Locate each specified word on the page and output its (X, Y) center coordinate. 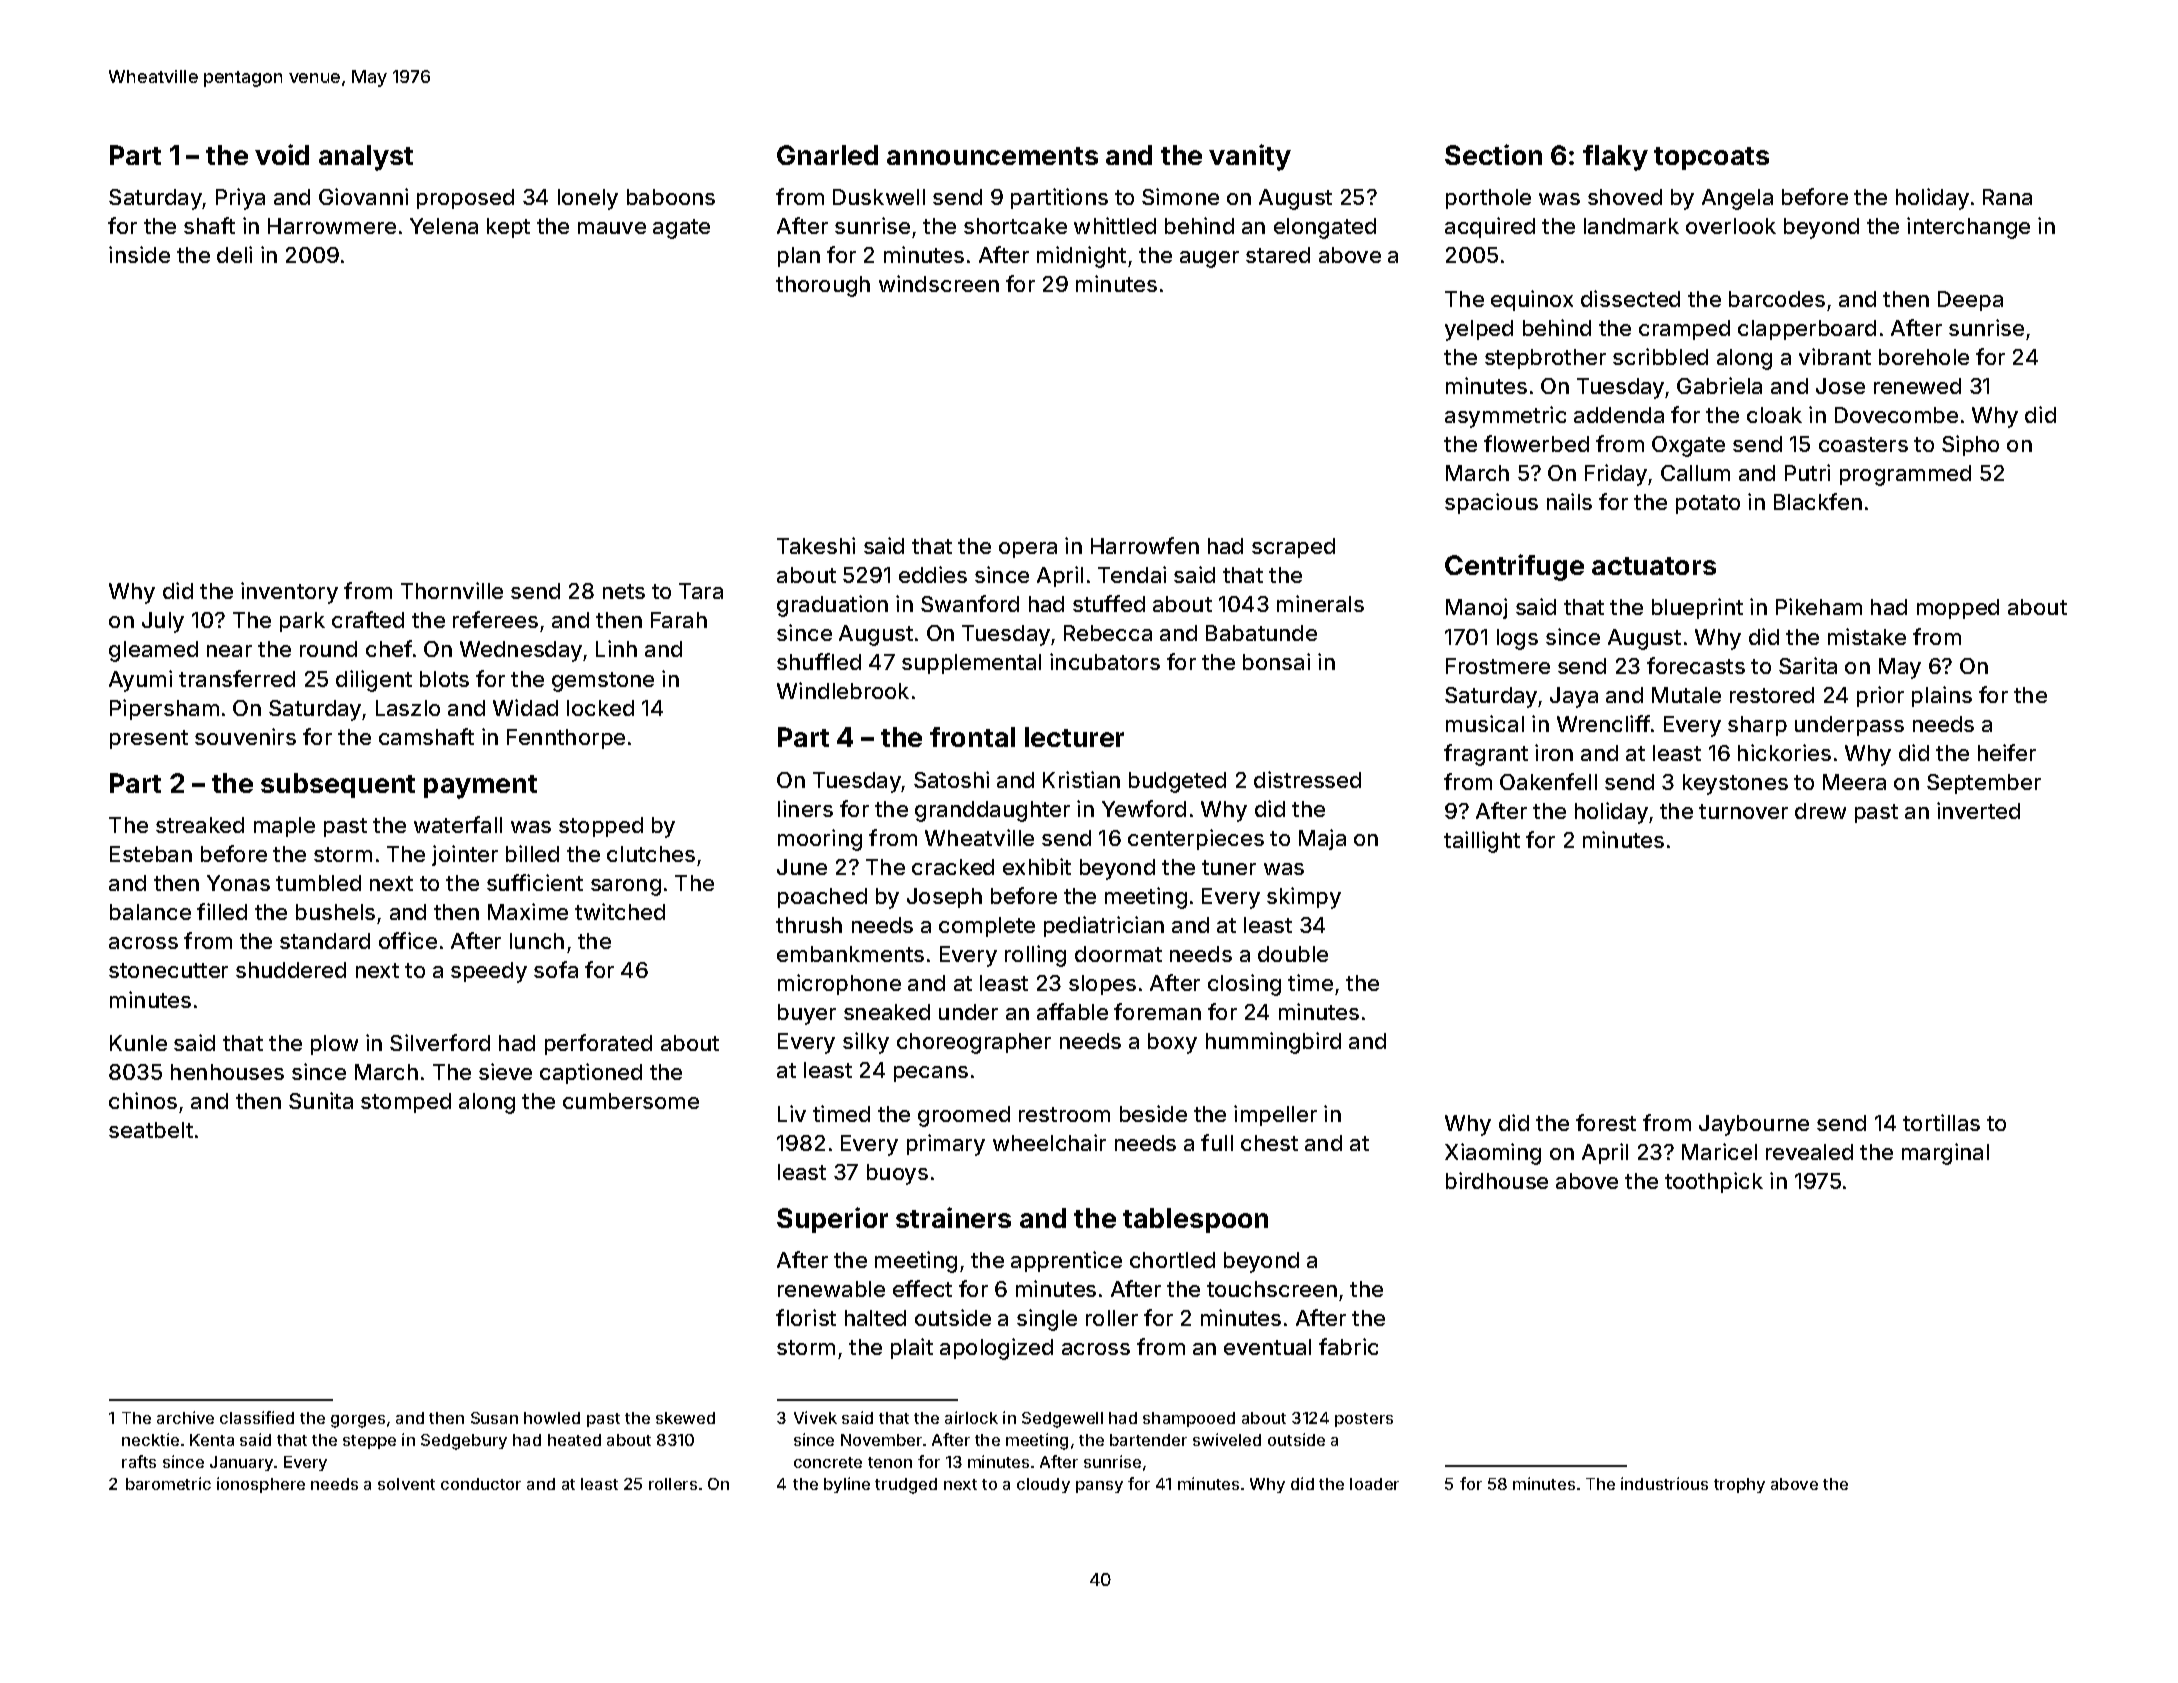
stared (1278, 255)
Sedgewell (1062, 1420)
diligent (374, 681)
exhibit (1037, 866)
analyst (366, 158)
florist (806, 1317)
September (1984, 784)
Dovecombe (1896, 415)
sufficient (535, 882)
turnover (1743, 811)
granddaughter (992, 811)
